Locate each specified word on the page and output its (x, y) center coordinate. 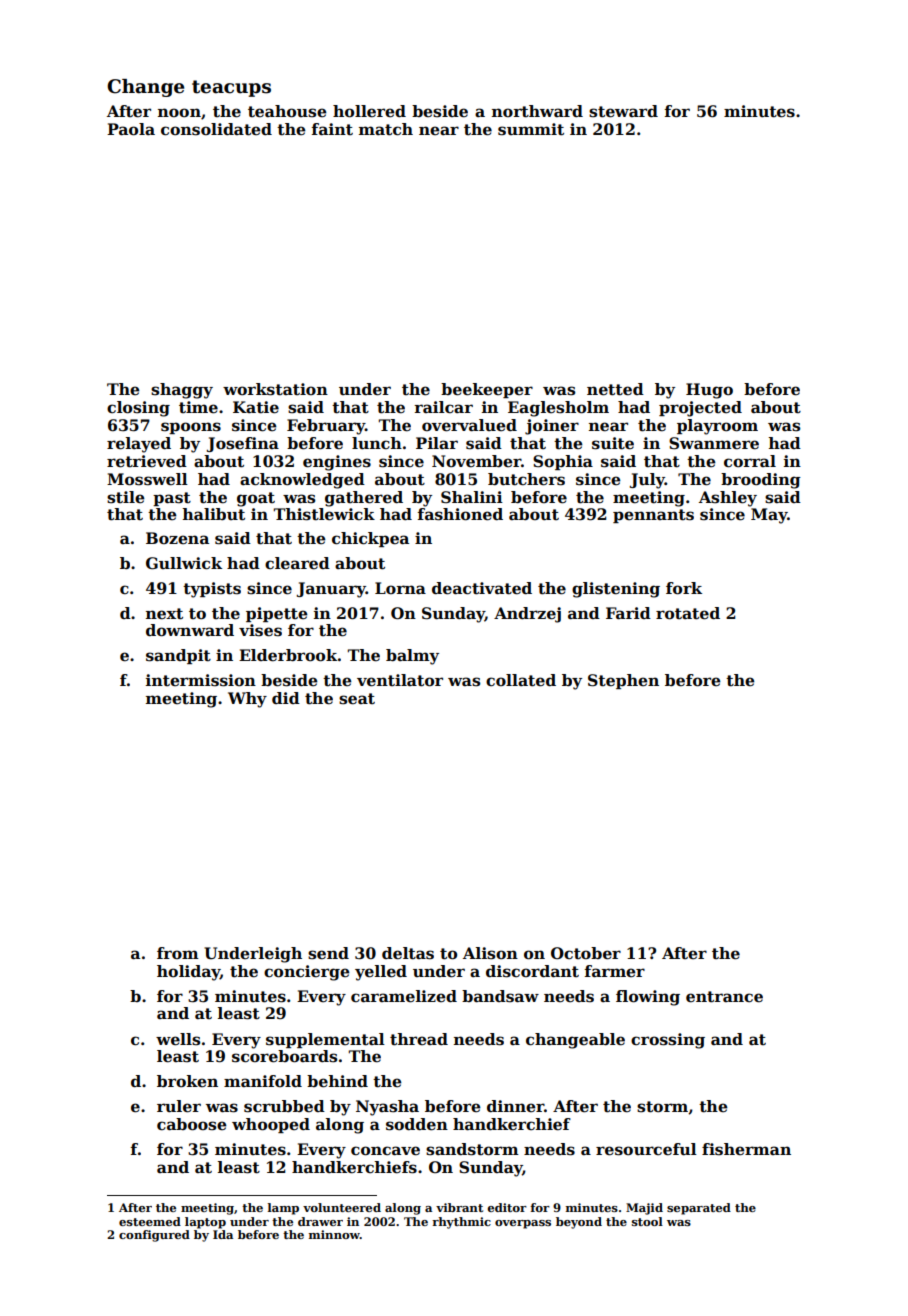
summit (531, 129)
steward (623, 111)
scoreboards (284, 1056)
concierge (307, 973)
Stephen (623, 681)
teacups (231, 88)
